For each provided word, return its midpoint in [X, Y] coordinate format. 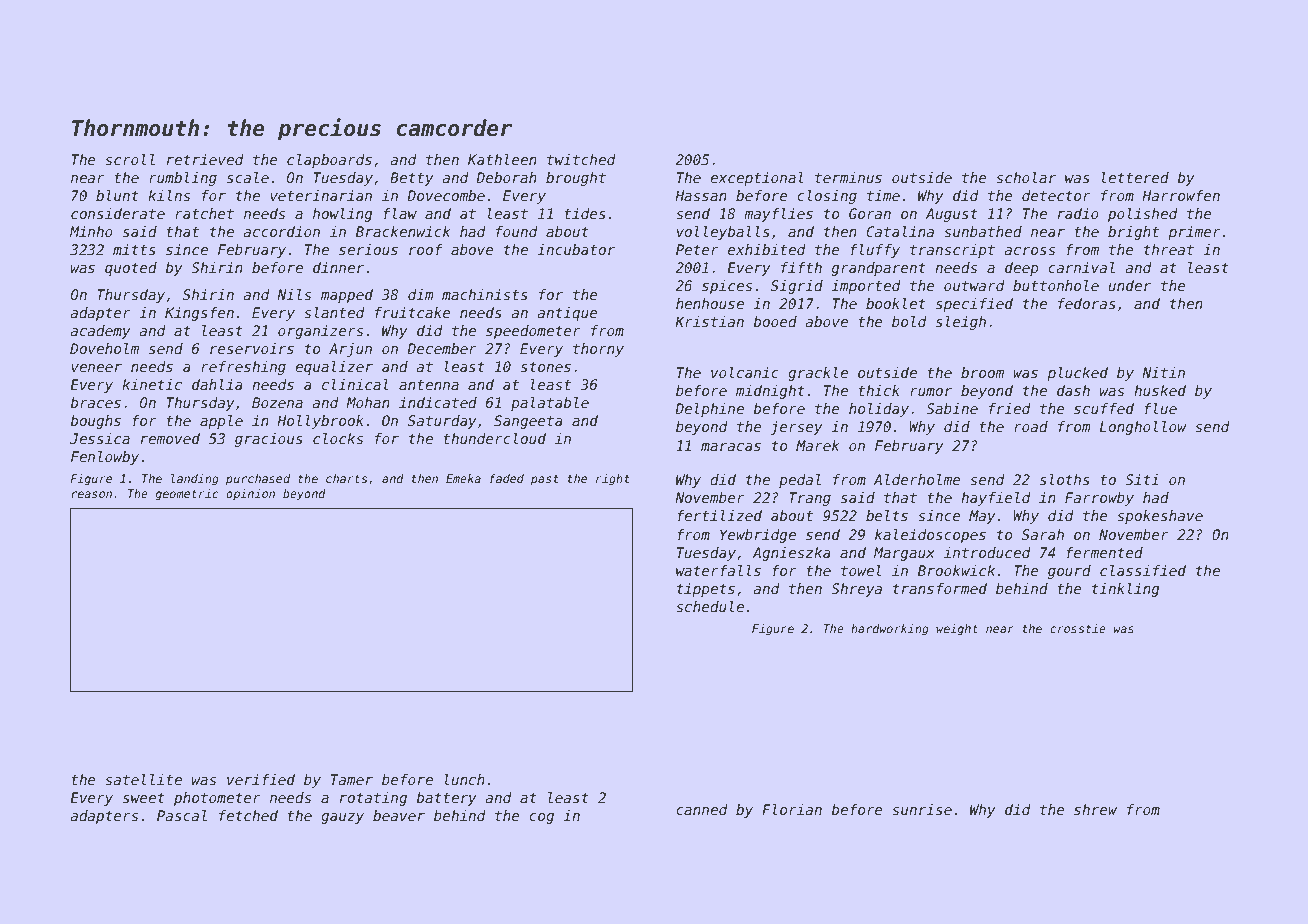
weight [957, 630]
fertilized [719, 515]
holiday [879, 410]
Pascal [182, 815]
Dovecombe [446, 195]
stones [546, 367]
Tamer [352, 779]
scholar [1026, 177]
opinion [250, 495]
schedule [710, 606]
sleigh [961, 323]
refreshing [243, 368]
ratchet [204, 213]
